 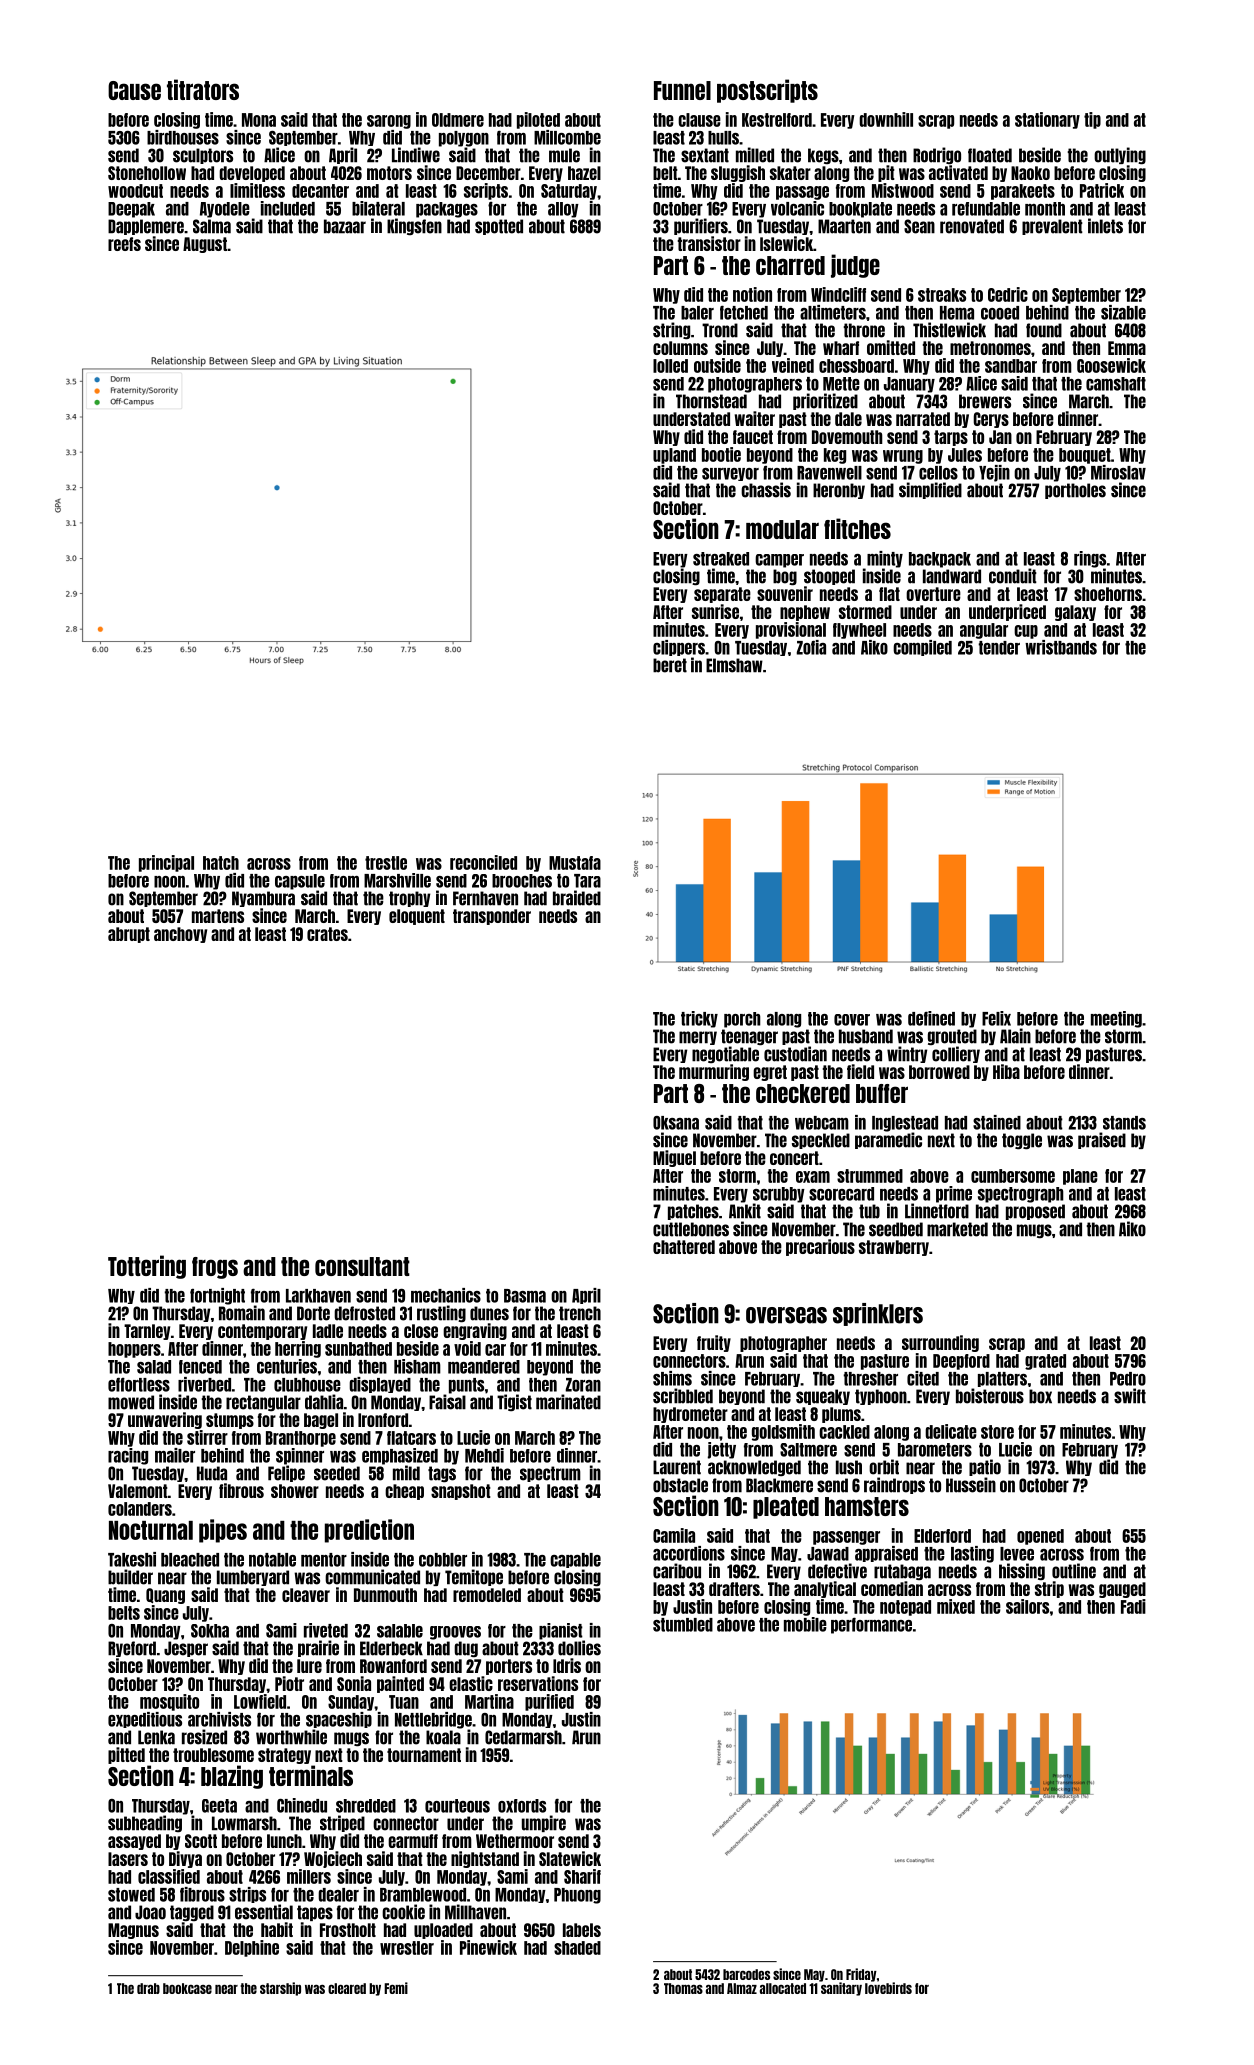 What do you see at coordinates (485, 1859) in the page?
I see `nightstand` at bounding box center [485, 1859].
